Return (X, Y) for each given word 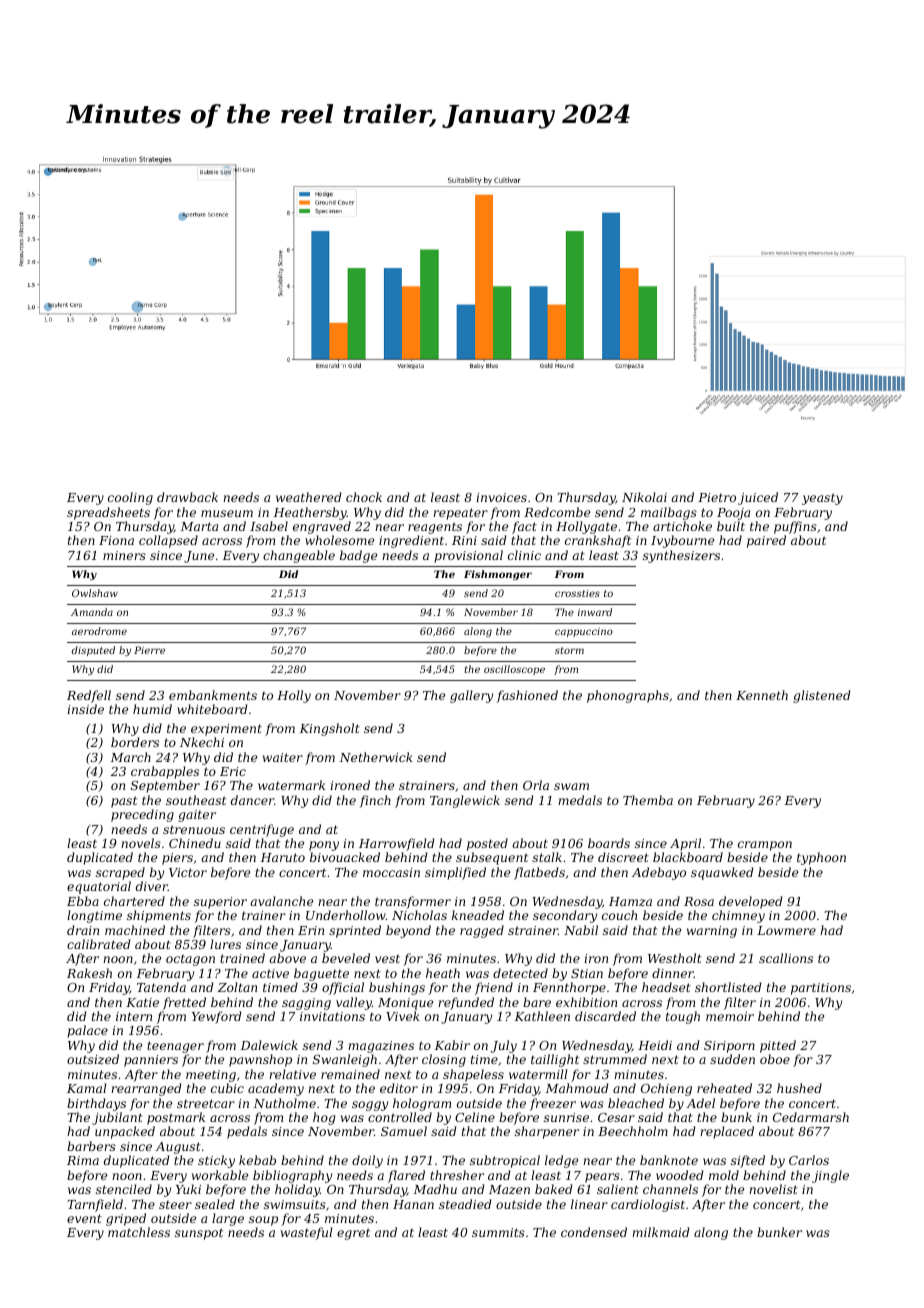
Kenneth (762, 695)
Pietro (717, 497)
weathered (309, 497)
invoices (501, 497)
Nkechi (202, 742)
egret (353, 1234)
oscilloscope (514, 670)
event (84, 1218)
